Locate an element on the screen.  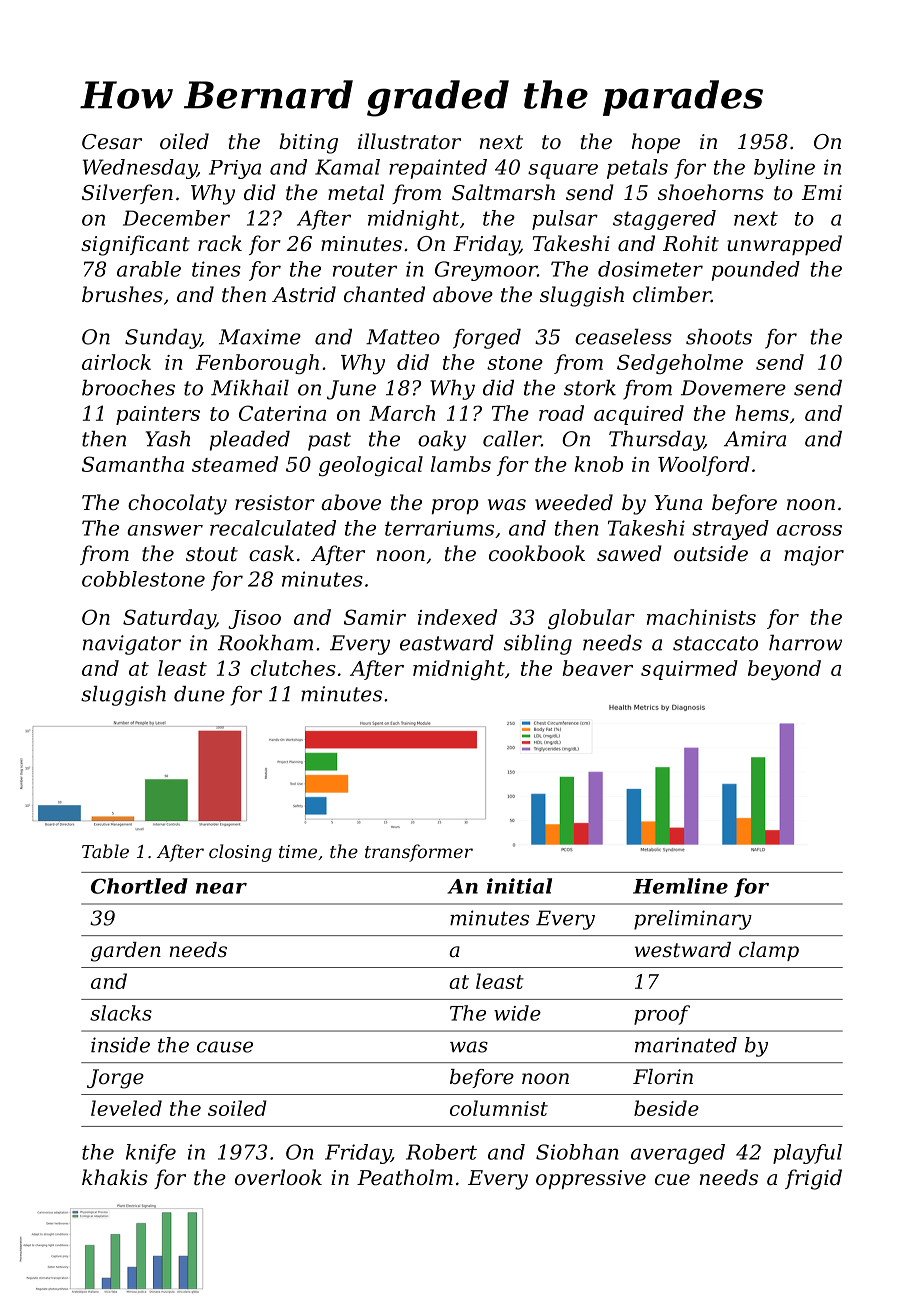
Matteo is located at coordinates (403, 337).
